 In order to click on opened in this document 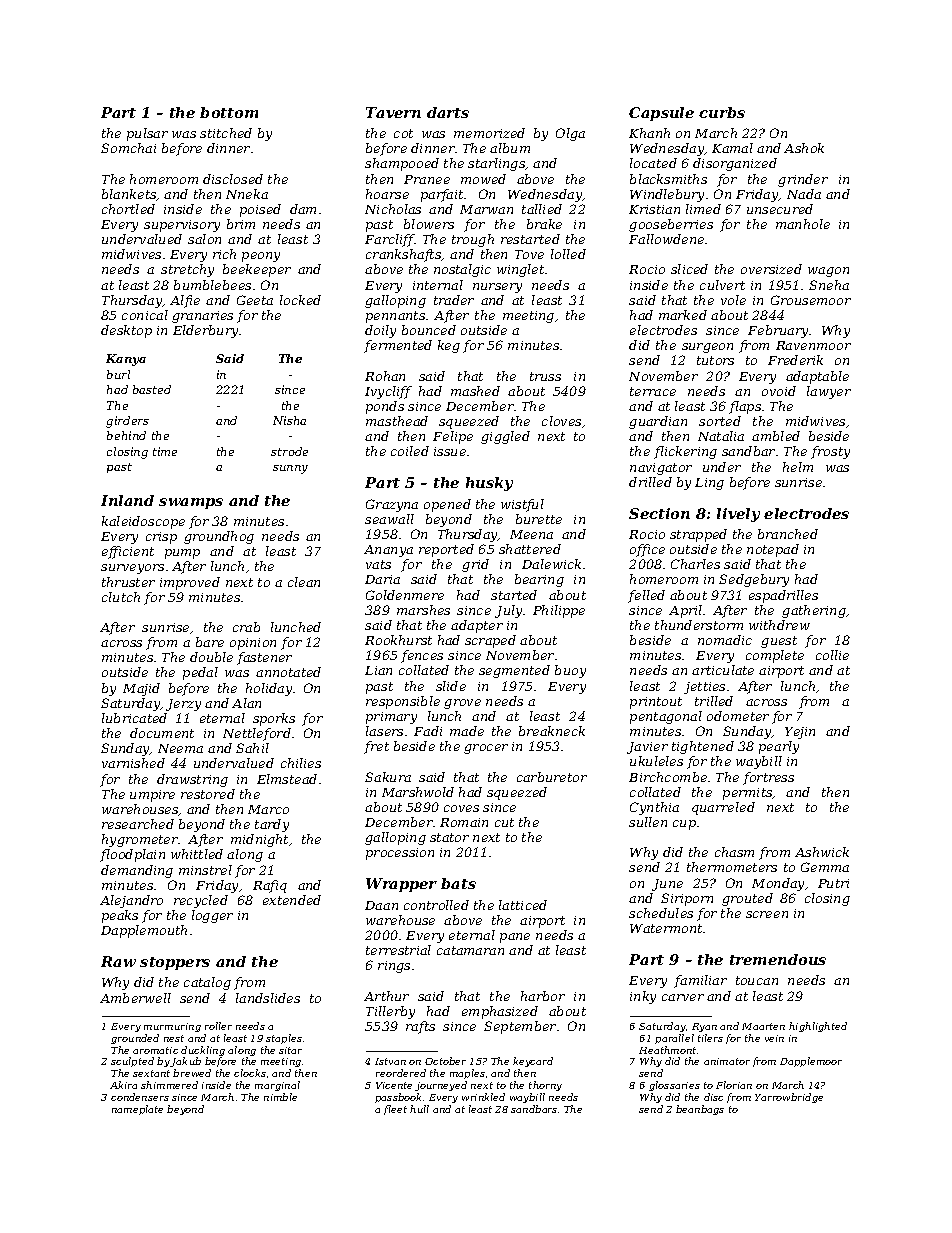, I will do `click(447, 505)`.
